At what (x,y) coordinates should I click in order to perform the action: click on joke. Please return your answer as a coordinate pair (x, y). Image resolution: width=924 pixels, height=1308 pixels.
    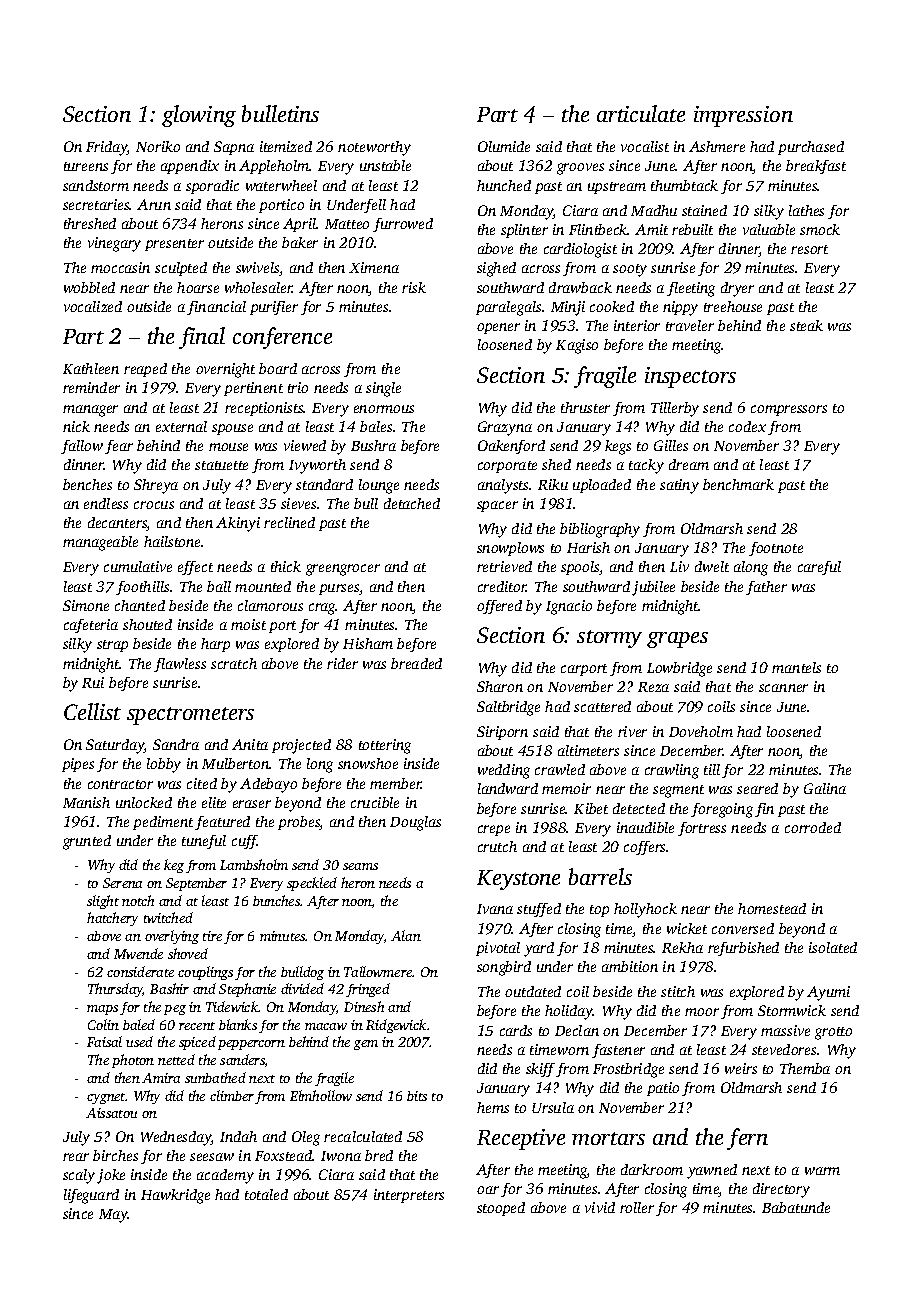
    Looking at the image, I should click on (111, 1176).
